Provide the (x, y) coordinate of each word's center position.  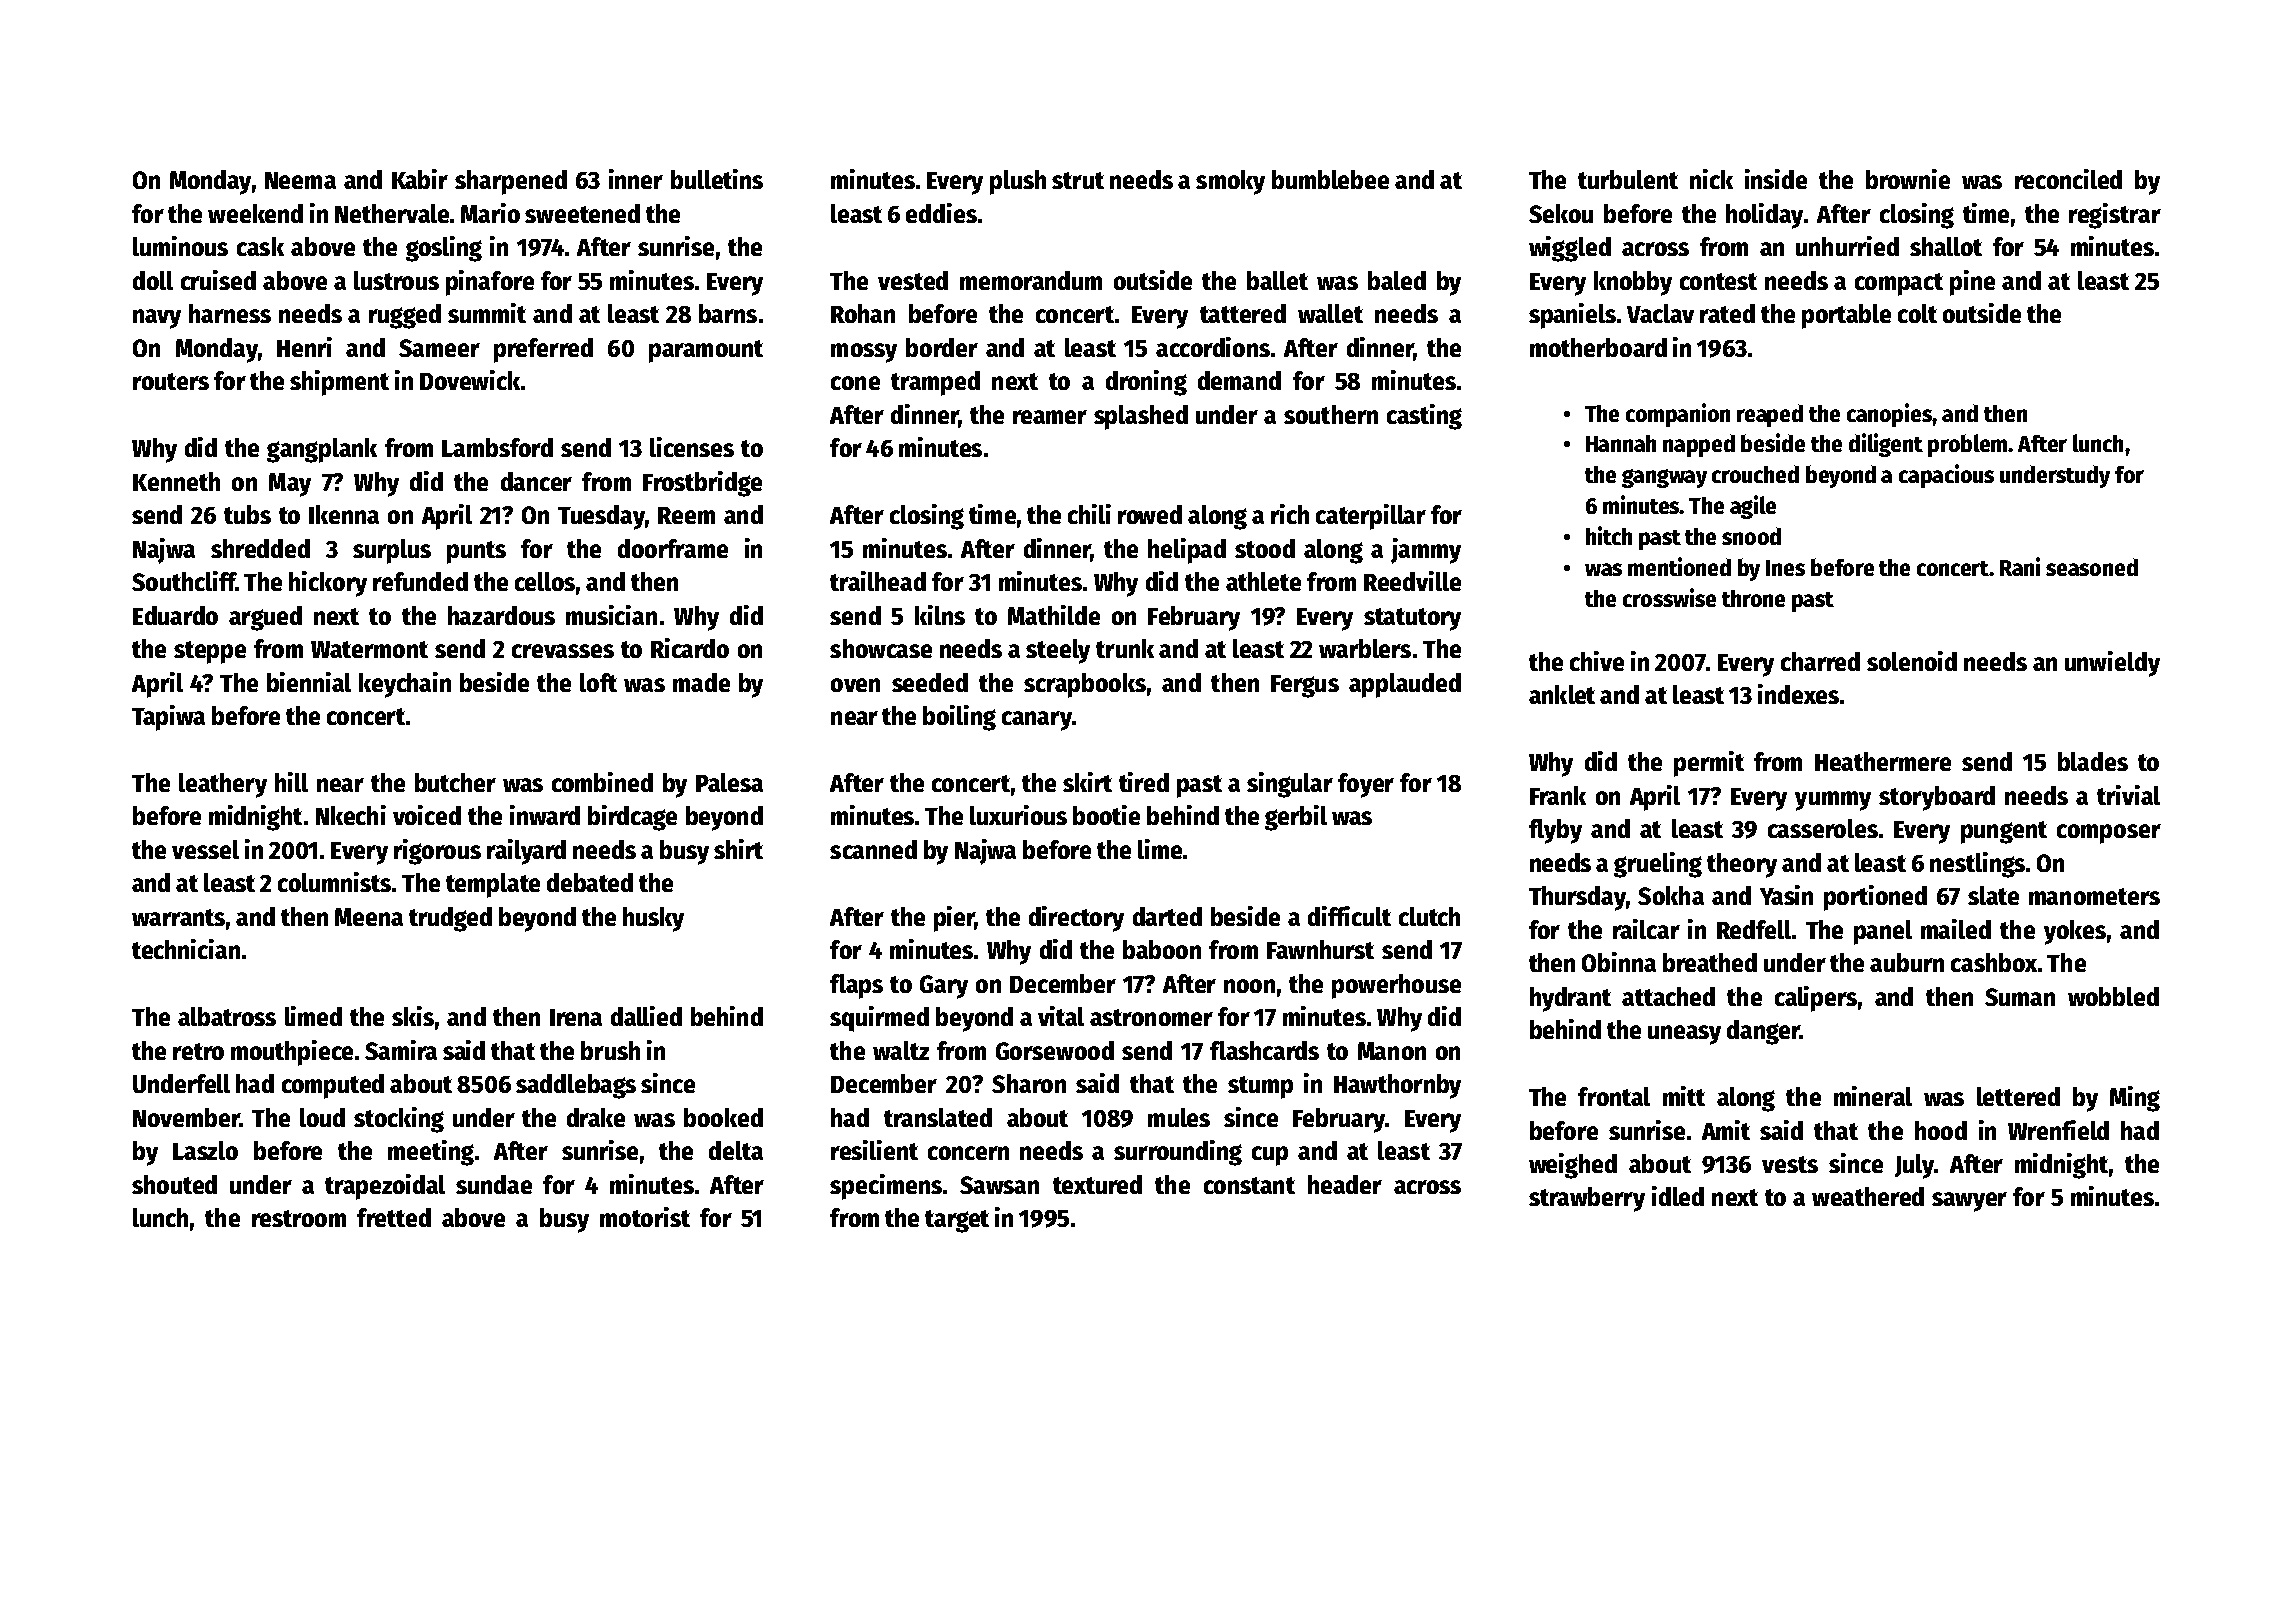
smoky (1230, 182)
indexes (1798, 694)
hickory (328, 584)
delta (736, 1150)
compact (1899, 284)
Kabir (420, 179)
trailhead (878, 581)
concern (968, 1153)
